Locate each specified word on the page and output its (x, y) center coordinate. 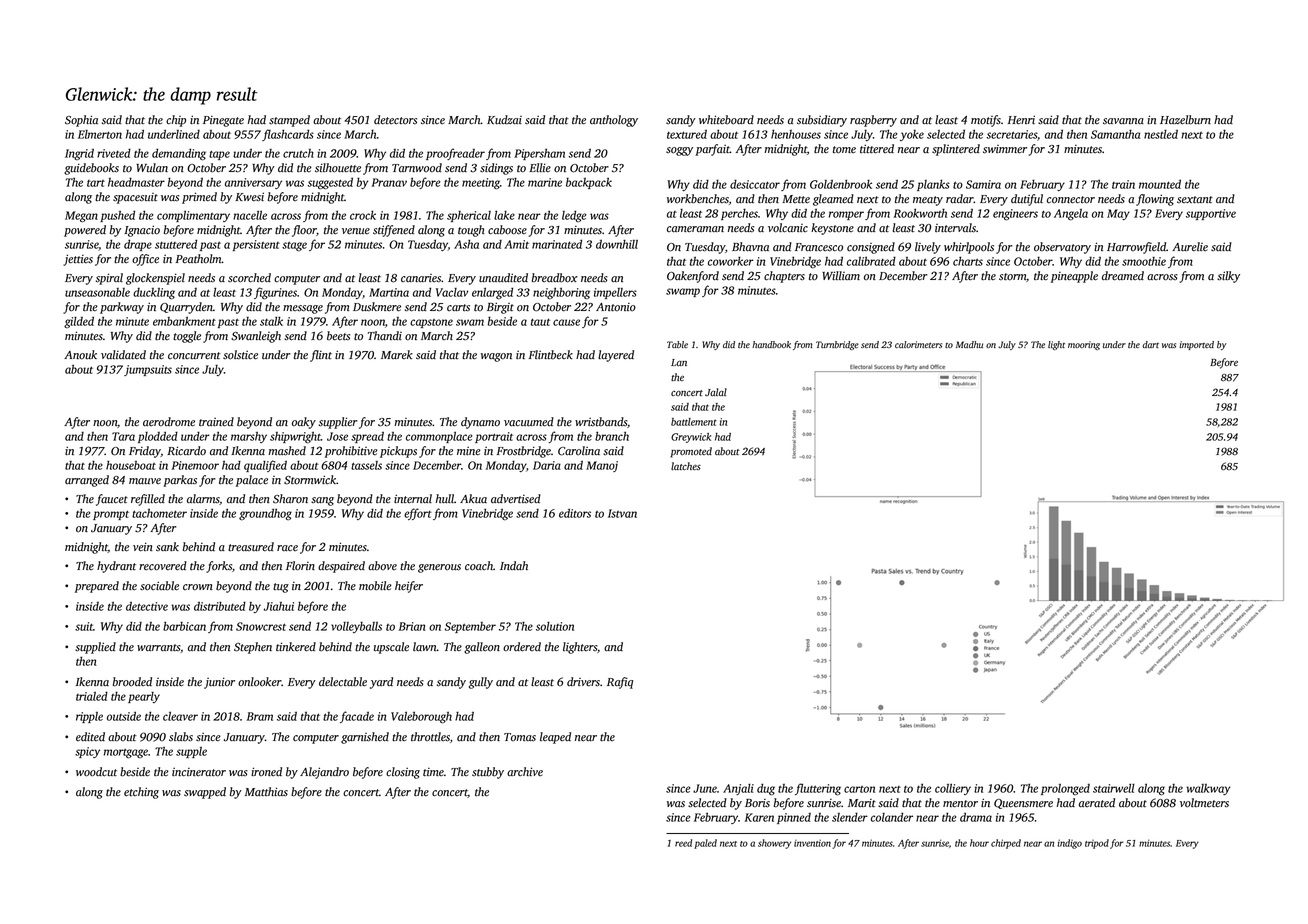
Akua (473, 498)
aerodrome (169, 422)
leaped (555, 738)
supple (191, 752)
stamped (289, 121)
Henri (1021, 120)
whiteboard (726, 120)
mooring (1084, 345)
